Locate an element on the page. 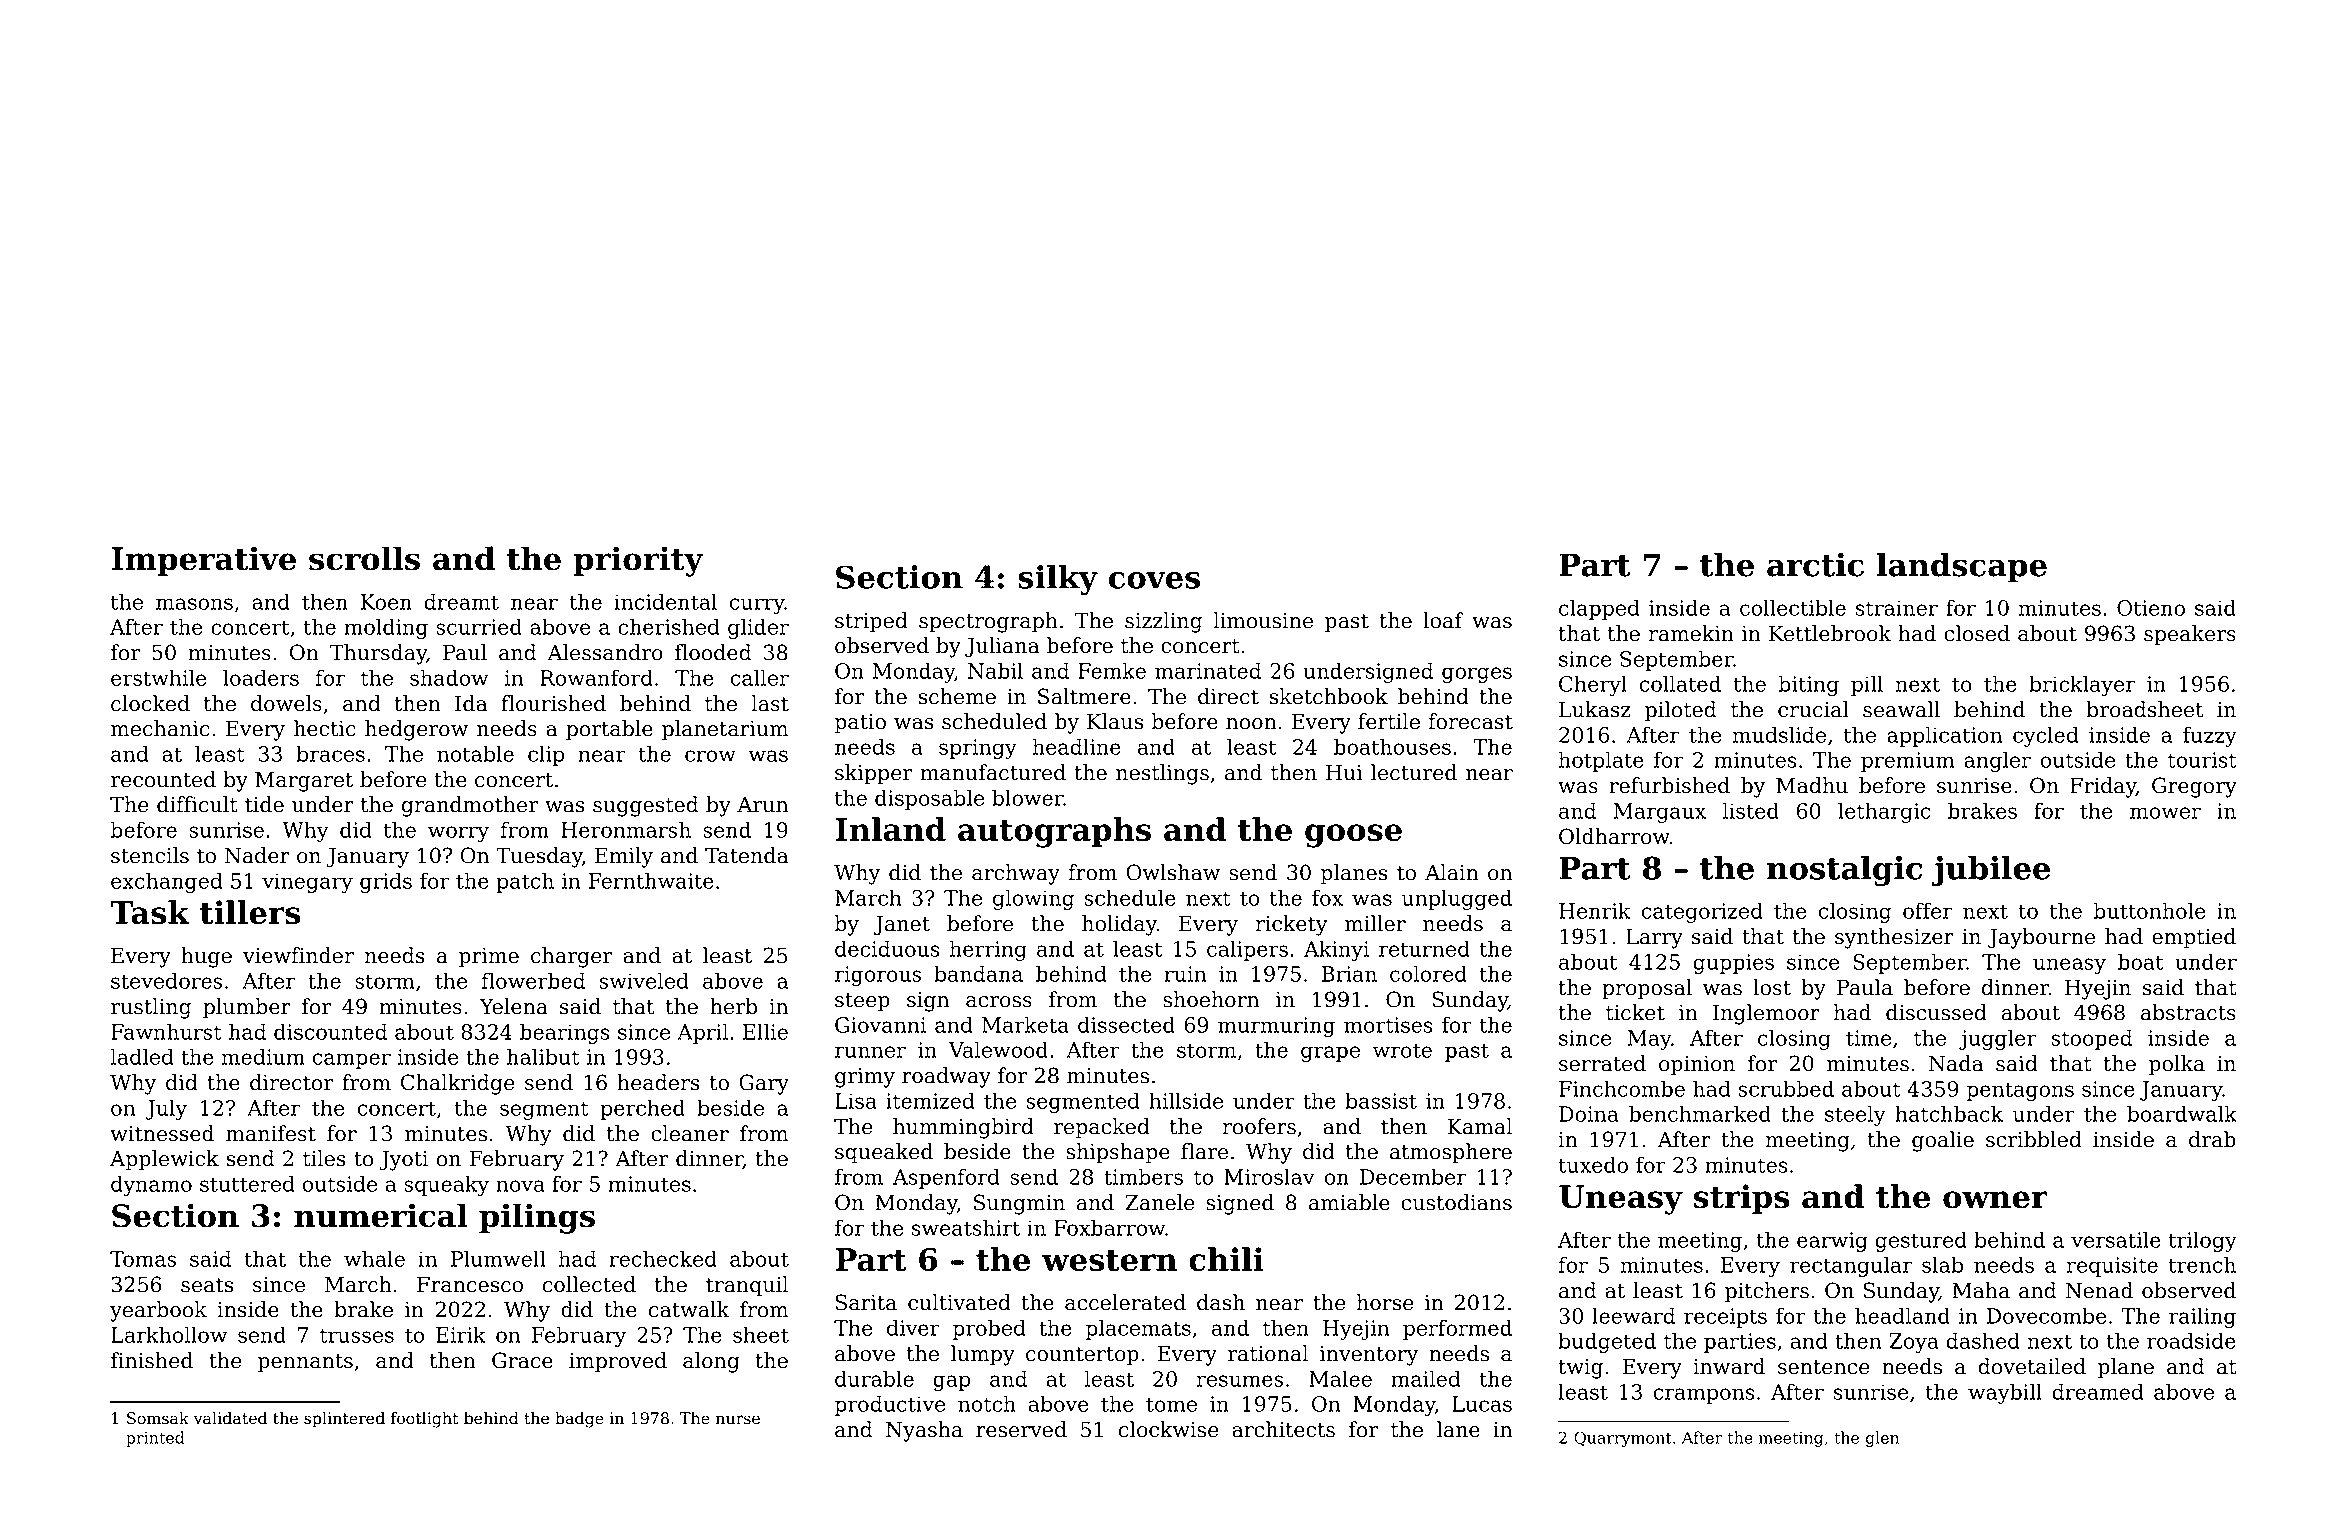  pitchers is located at coordinates (1767, 1292).
